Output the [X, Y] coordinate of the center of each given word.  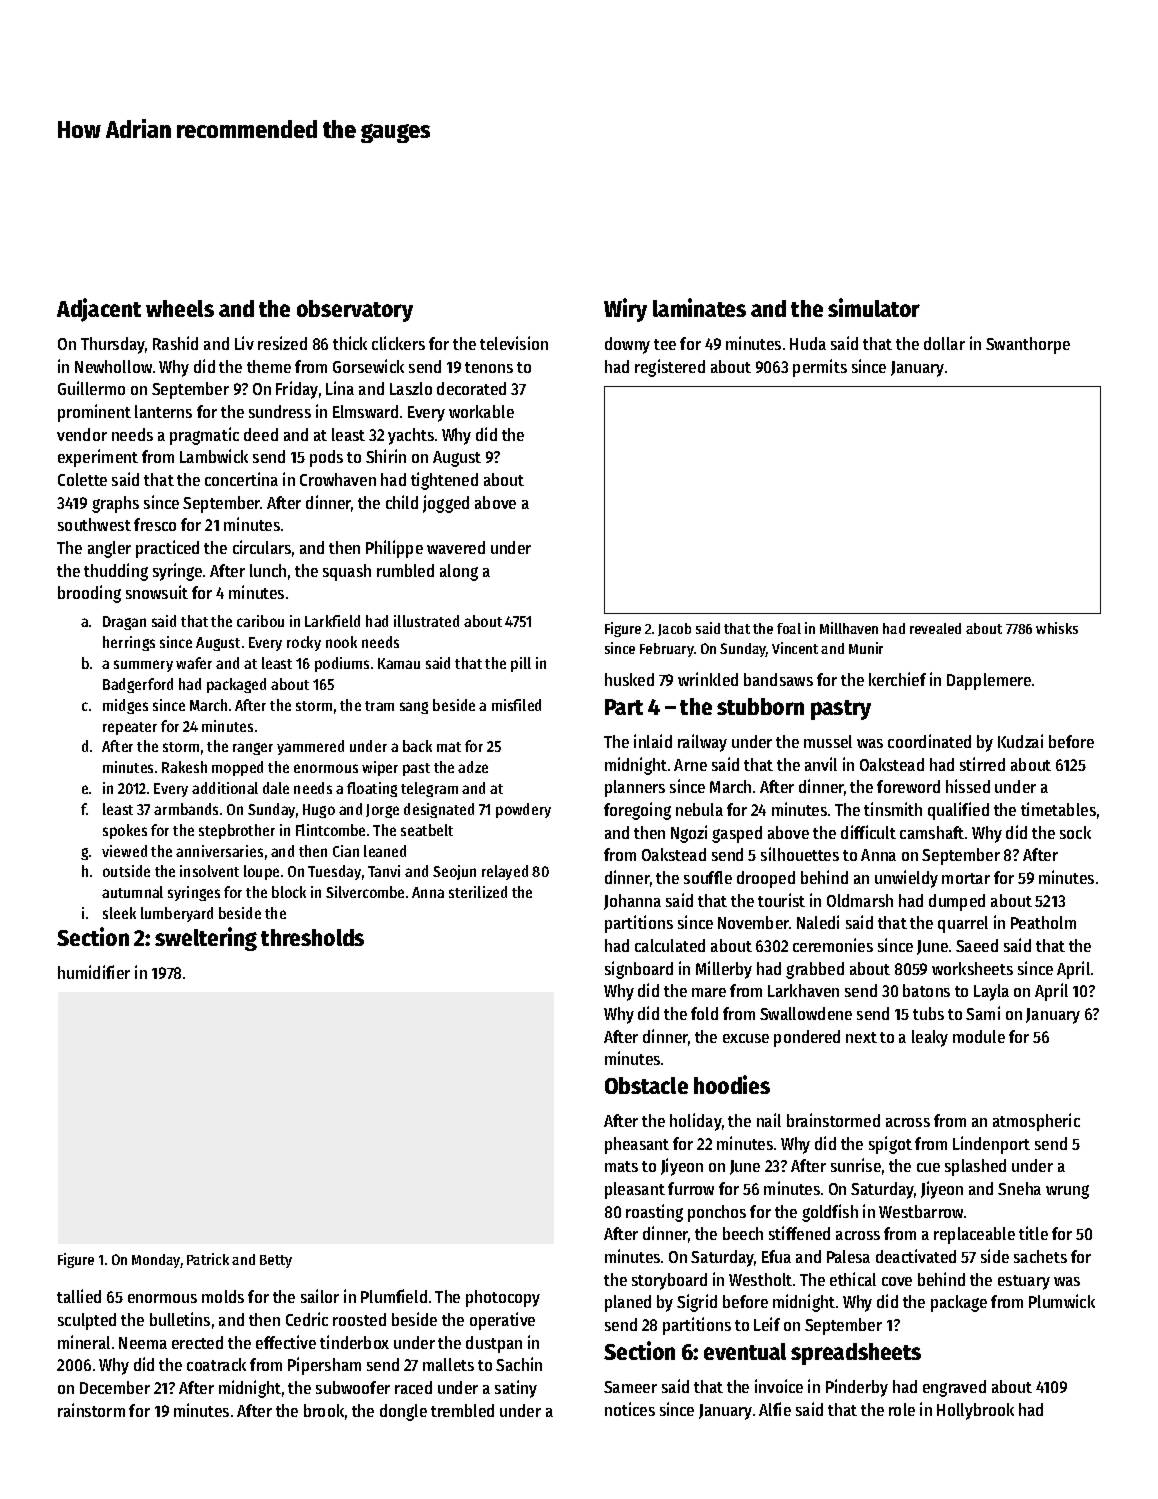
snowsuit [157, 592]
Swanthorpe [1028, 345]
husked [629, 679]
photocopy [503, 1298]
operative [502, 1321]
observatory [355, 311]
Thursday [113, 345]
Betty [276, 1261]
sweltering [206, 939]
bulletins [180, 1319]
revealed [935, 628]
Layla [991, 992]
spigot [890, 1145]
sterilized [478, 892]
